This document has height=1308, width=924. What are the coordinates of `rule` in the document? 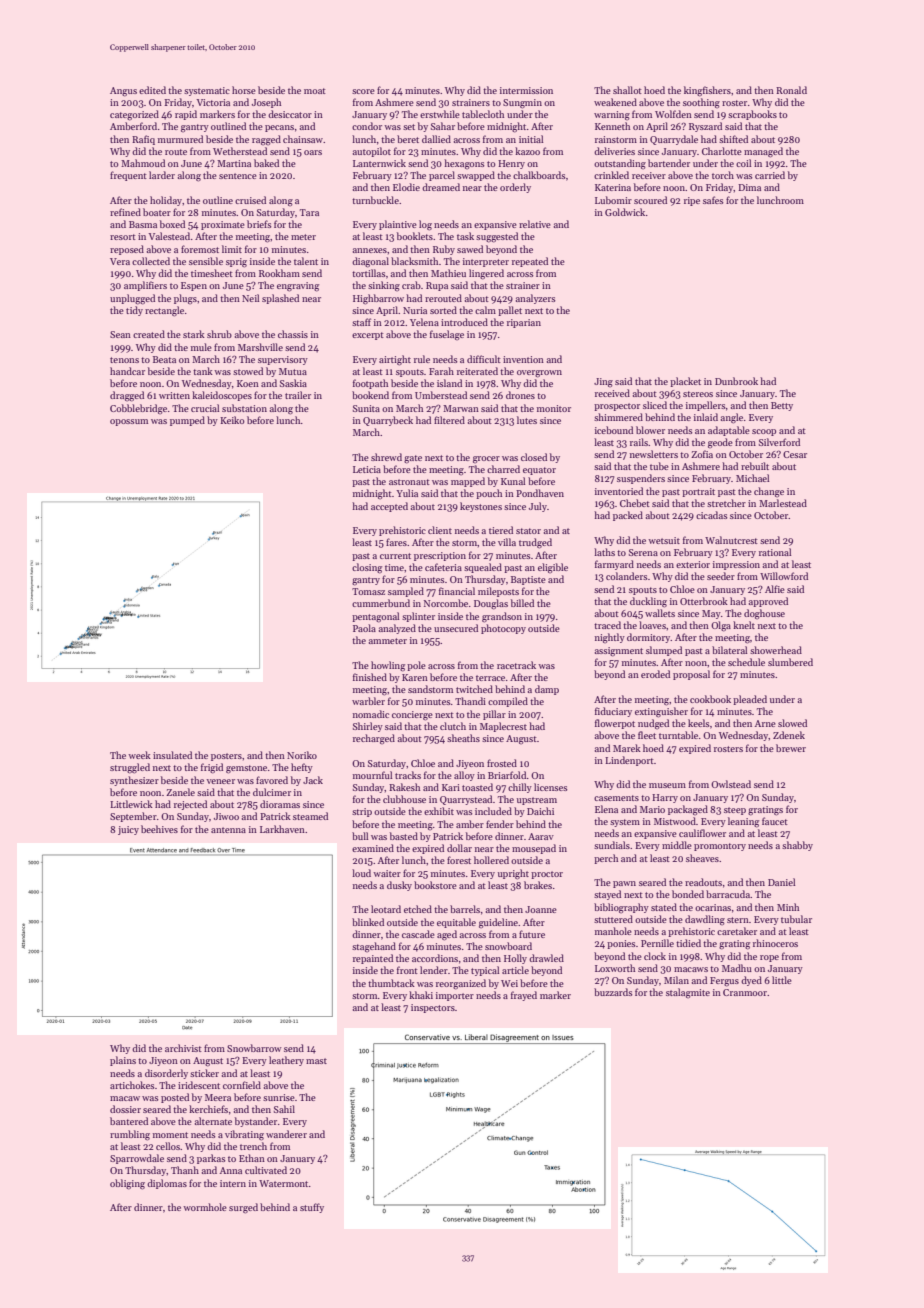 It's located at (422, 359).
